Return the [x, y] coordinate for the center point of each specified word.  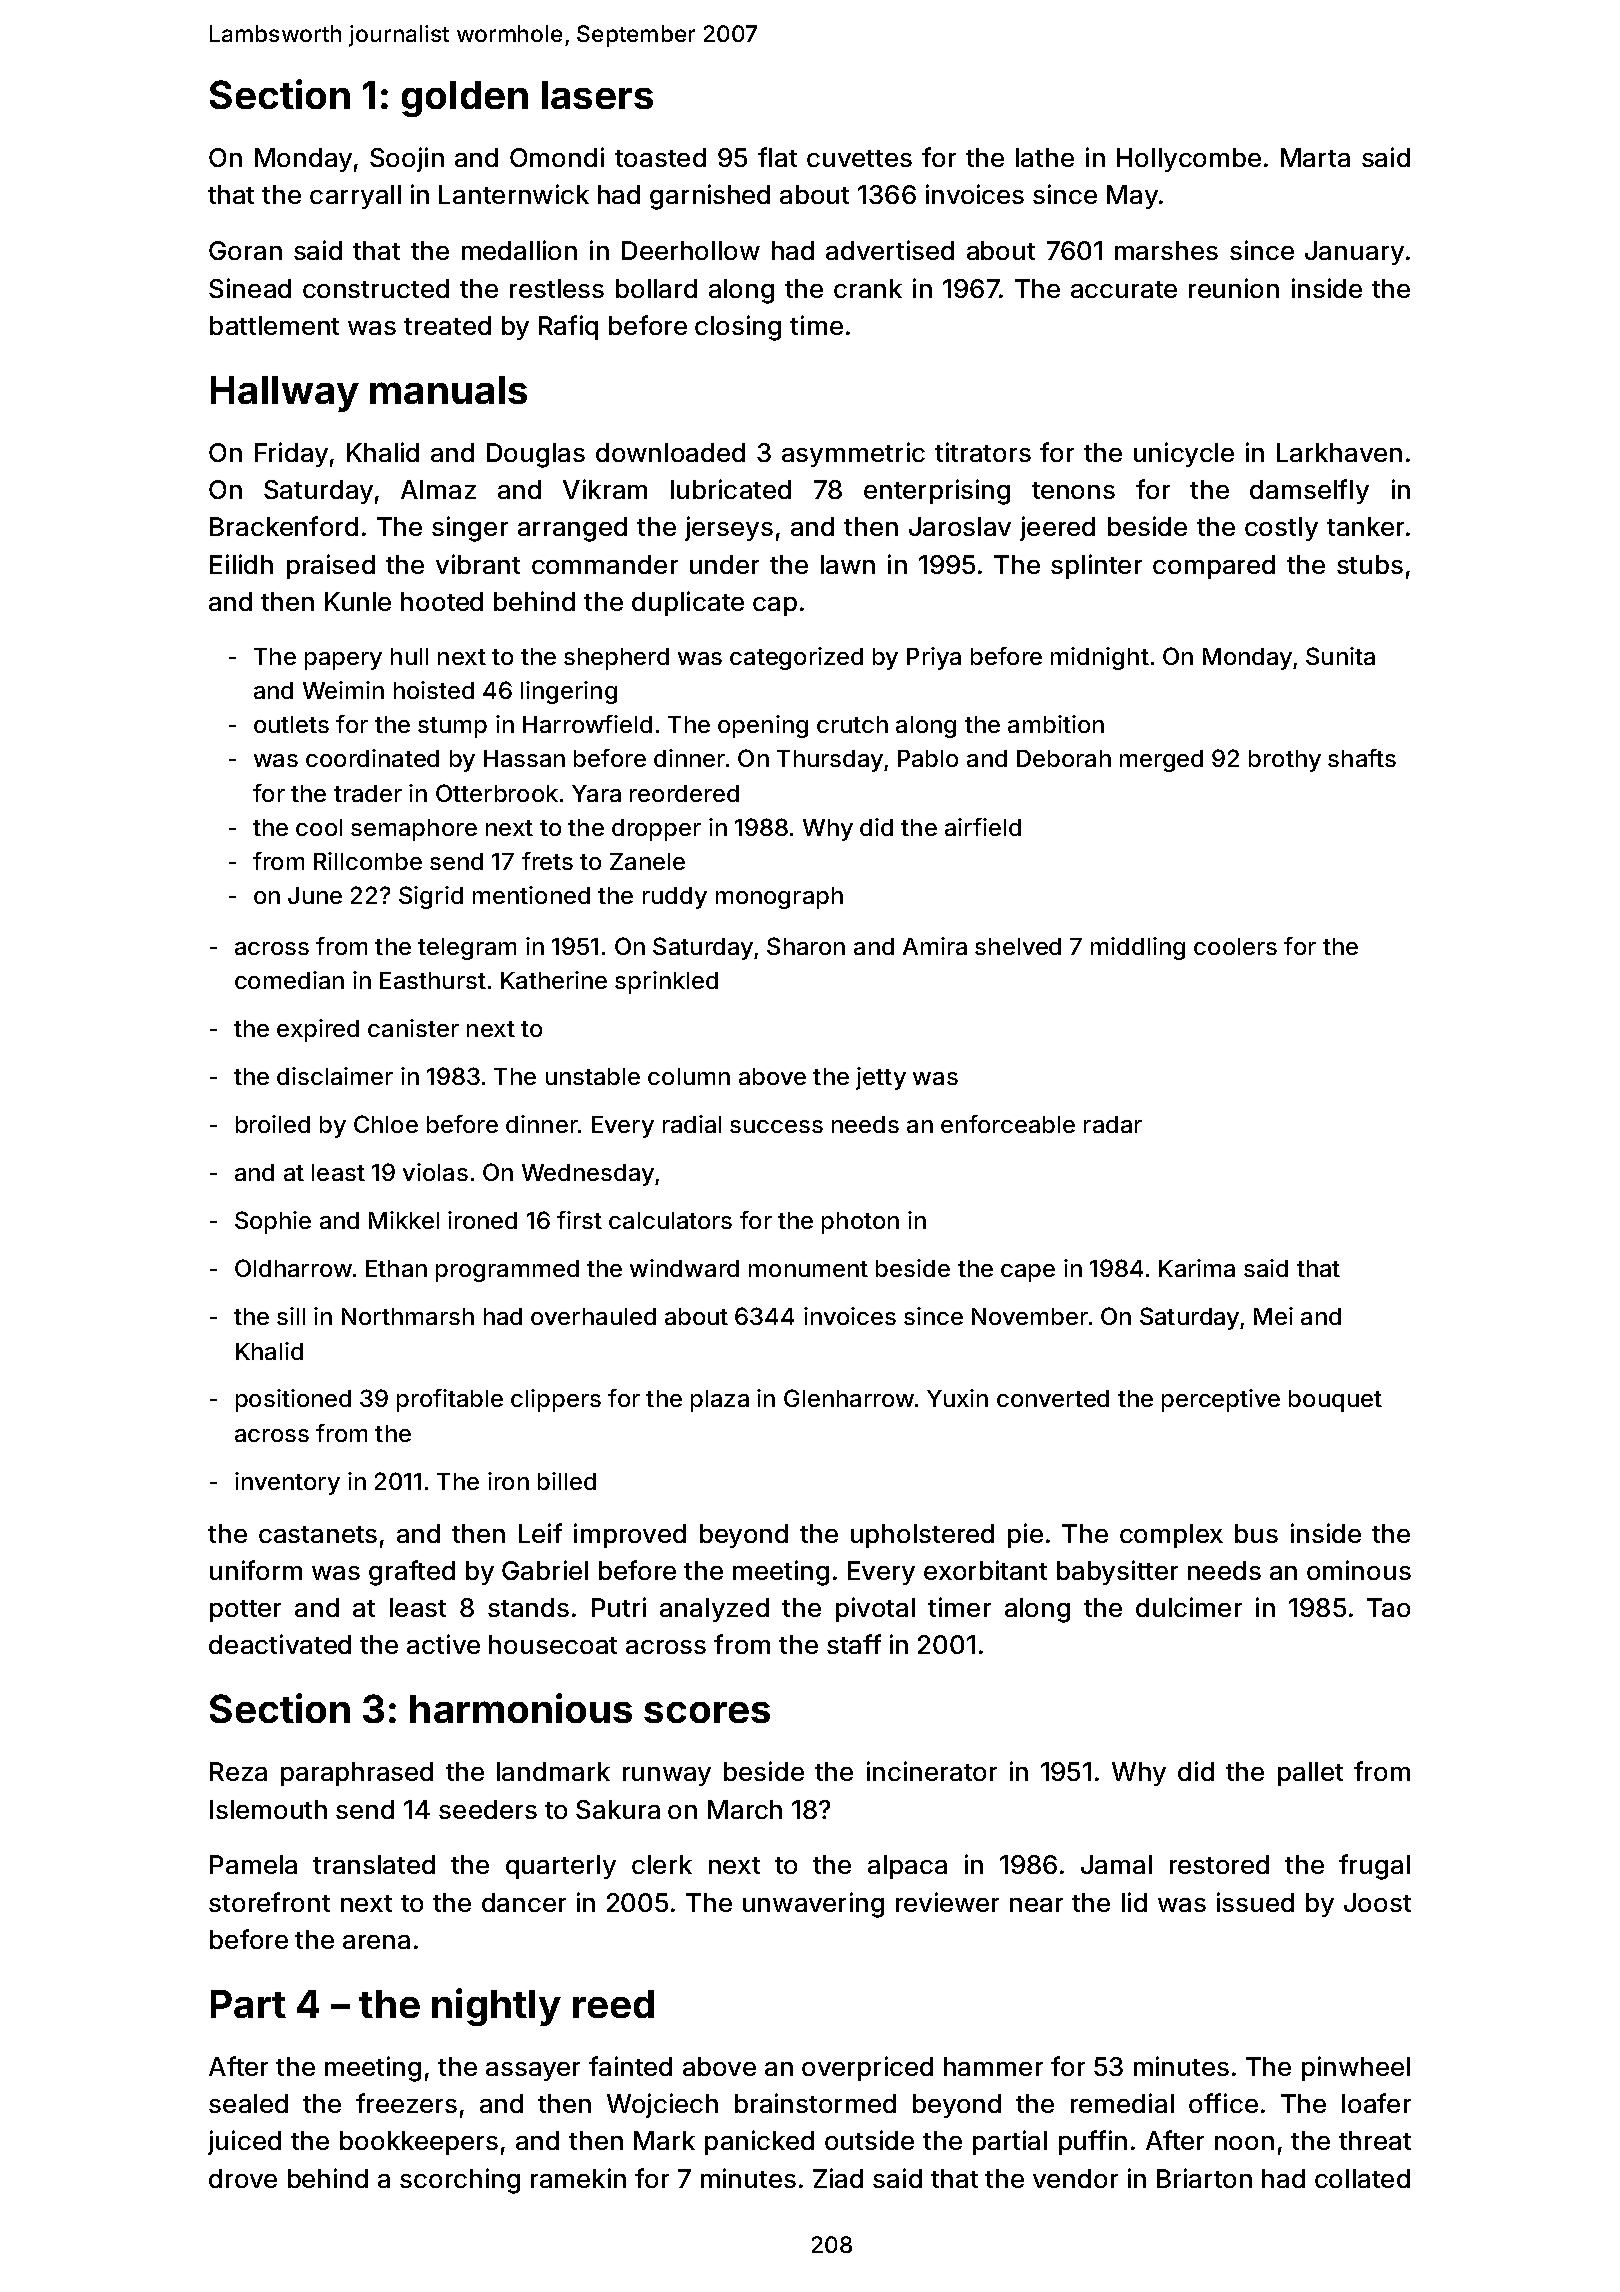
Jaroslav [960, 526]
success [776, 1126]
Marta [1315, 157]
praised [331, 566]
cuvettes [859, 158]
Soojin [407, 159]
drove [243, 2178]
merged [1161, 761]
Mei [1273, 1316]
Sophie [273, 1222]
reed [613, 2004]
